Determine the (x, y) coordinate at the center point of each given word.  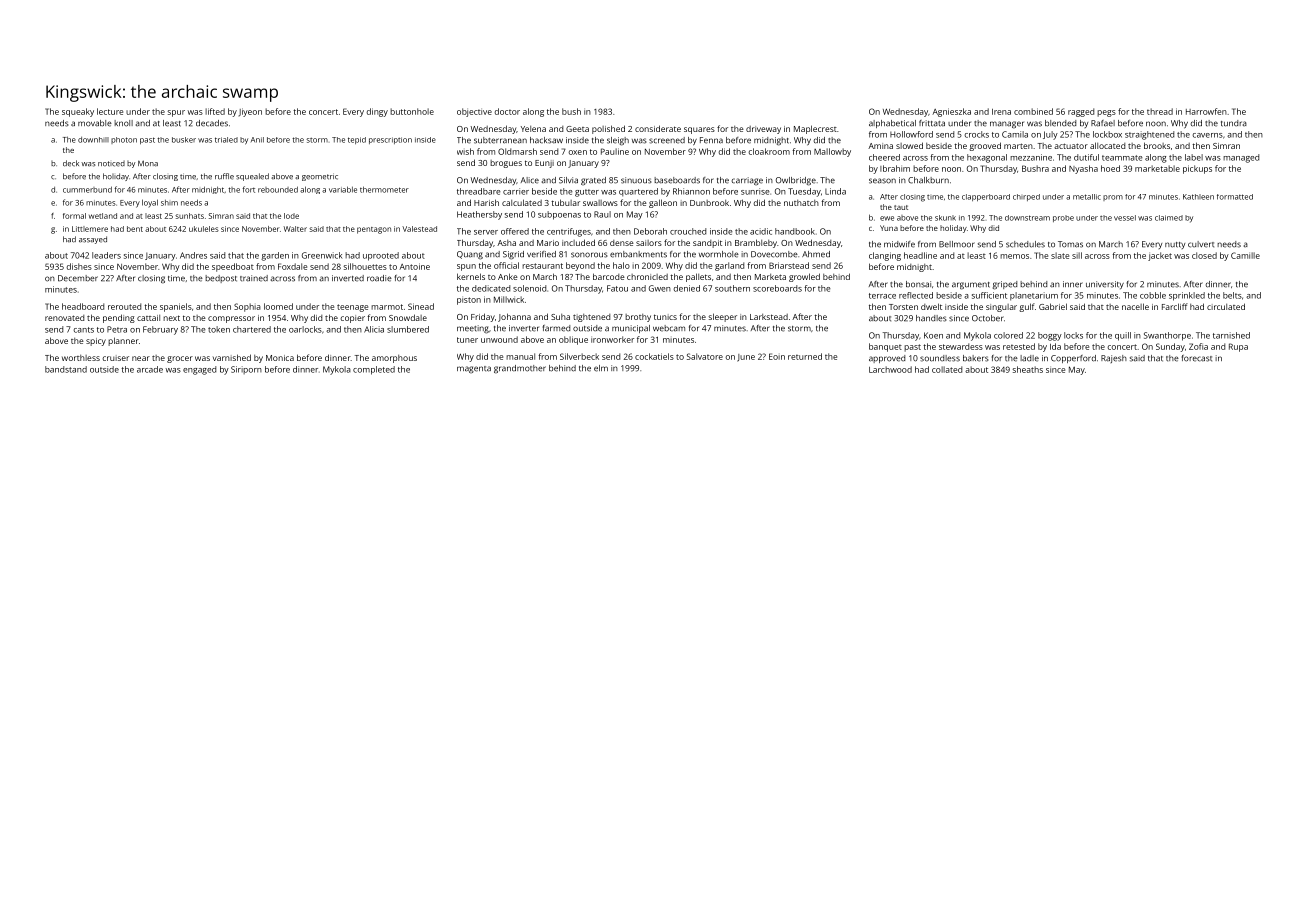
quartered (638, 192)
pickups (1197, 169)
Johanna (514, 317)
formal (74, 216)
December (78, 278)
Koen (933, 335)
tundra (1234, 123)
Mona (148, 163)
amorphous (394, 359)
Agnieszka (951, 112)
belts (1232, 295)
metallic (1087, 197)
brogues (506, 164)
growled (804, 277)
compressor (231, 319)
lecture (110, 111)
